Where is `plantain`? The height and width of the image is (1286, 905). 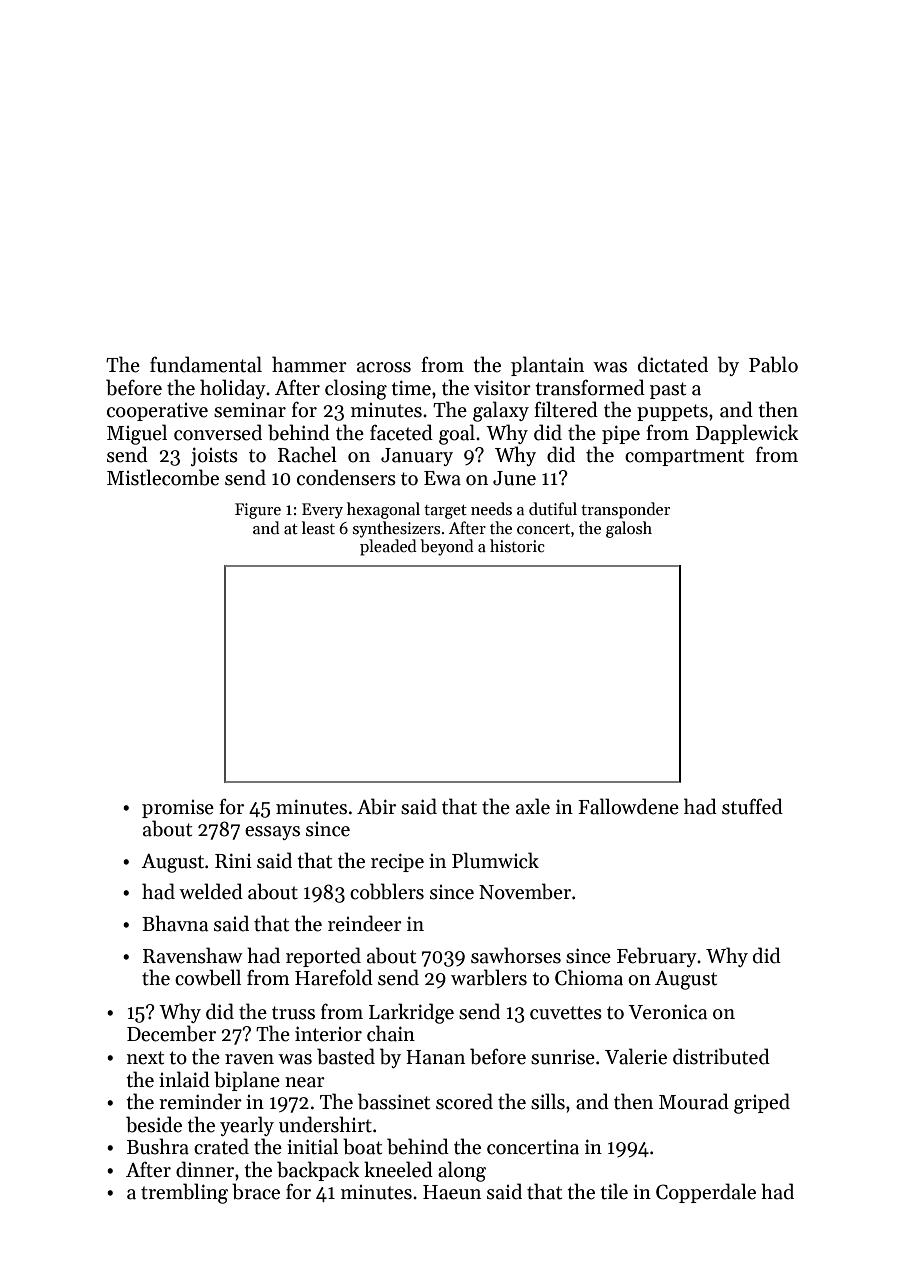
plantain is located at coordinates (547, 366).
